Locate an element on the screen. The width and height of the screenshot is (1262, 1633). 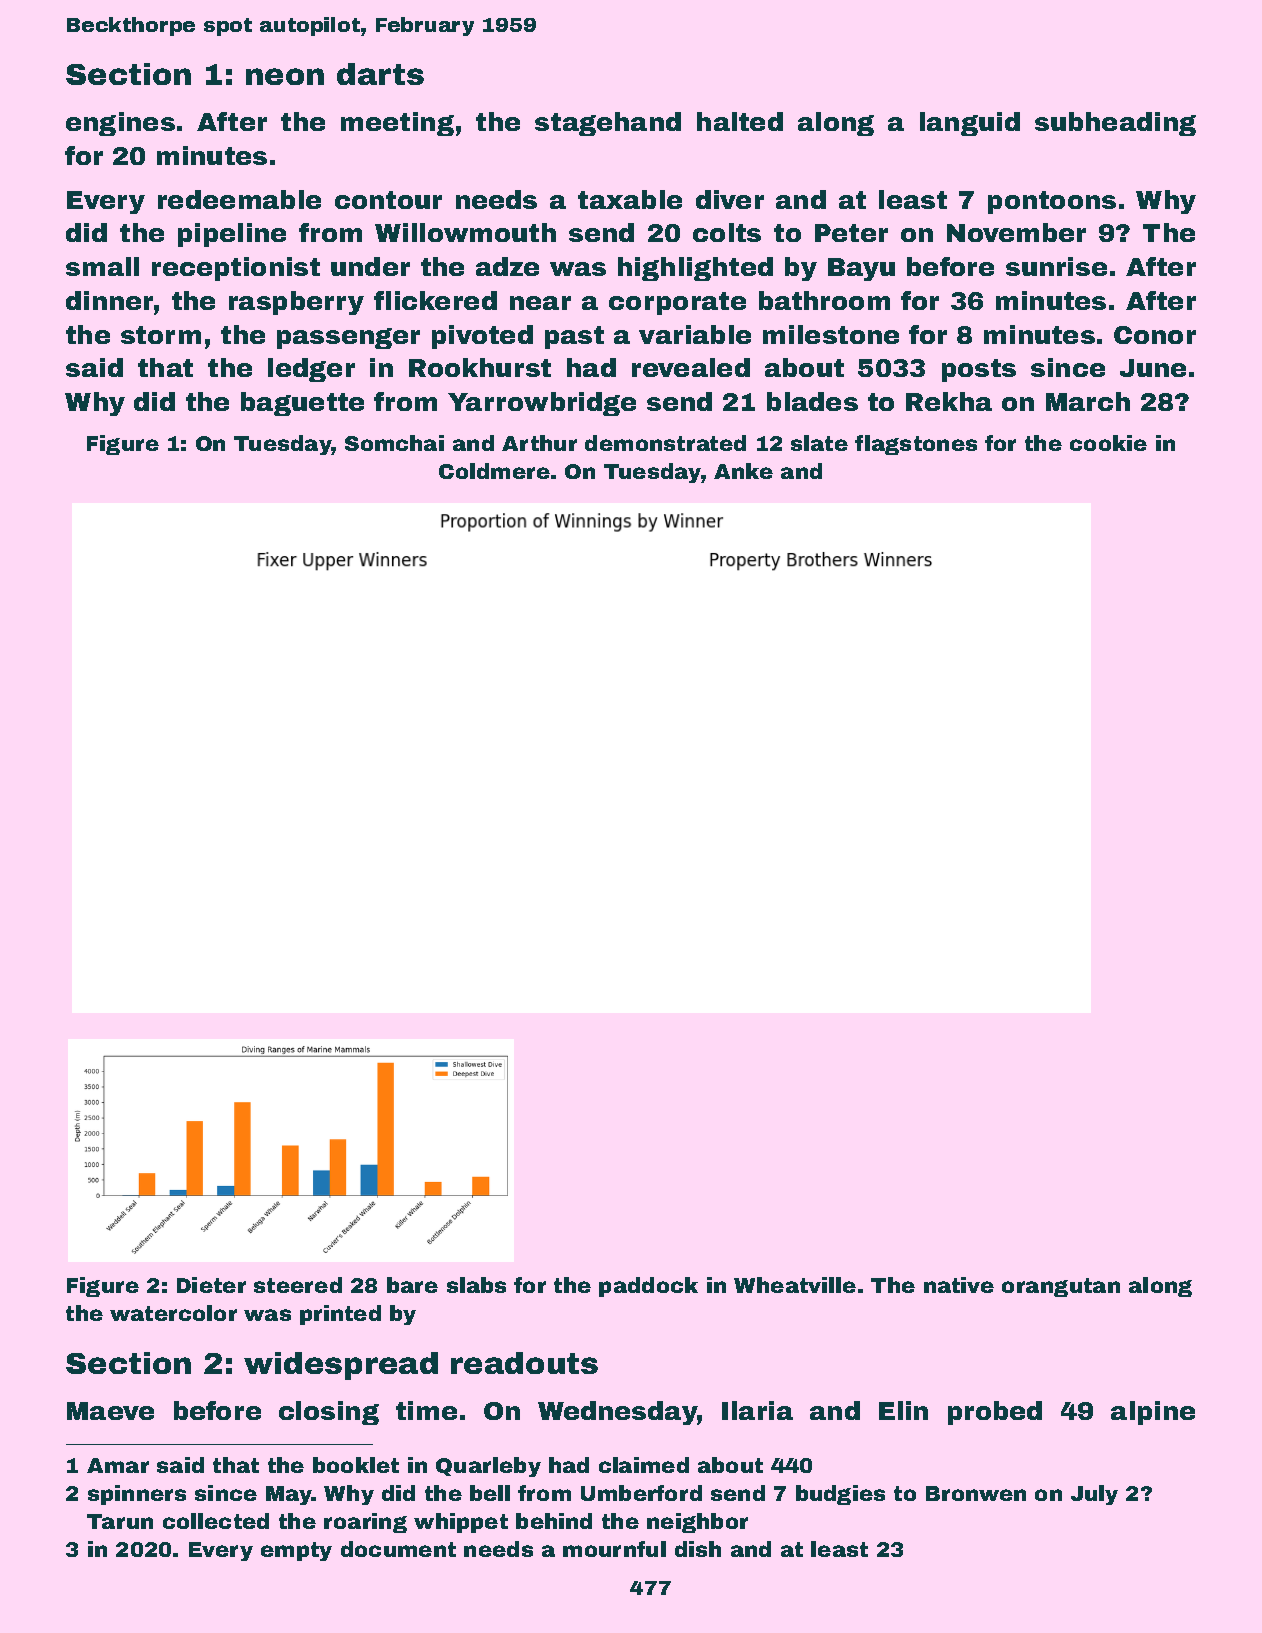
dish is located at coordinates (698, 1549).
